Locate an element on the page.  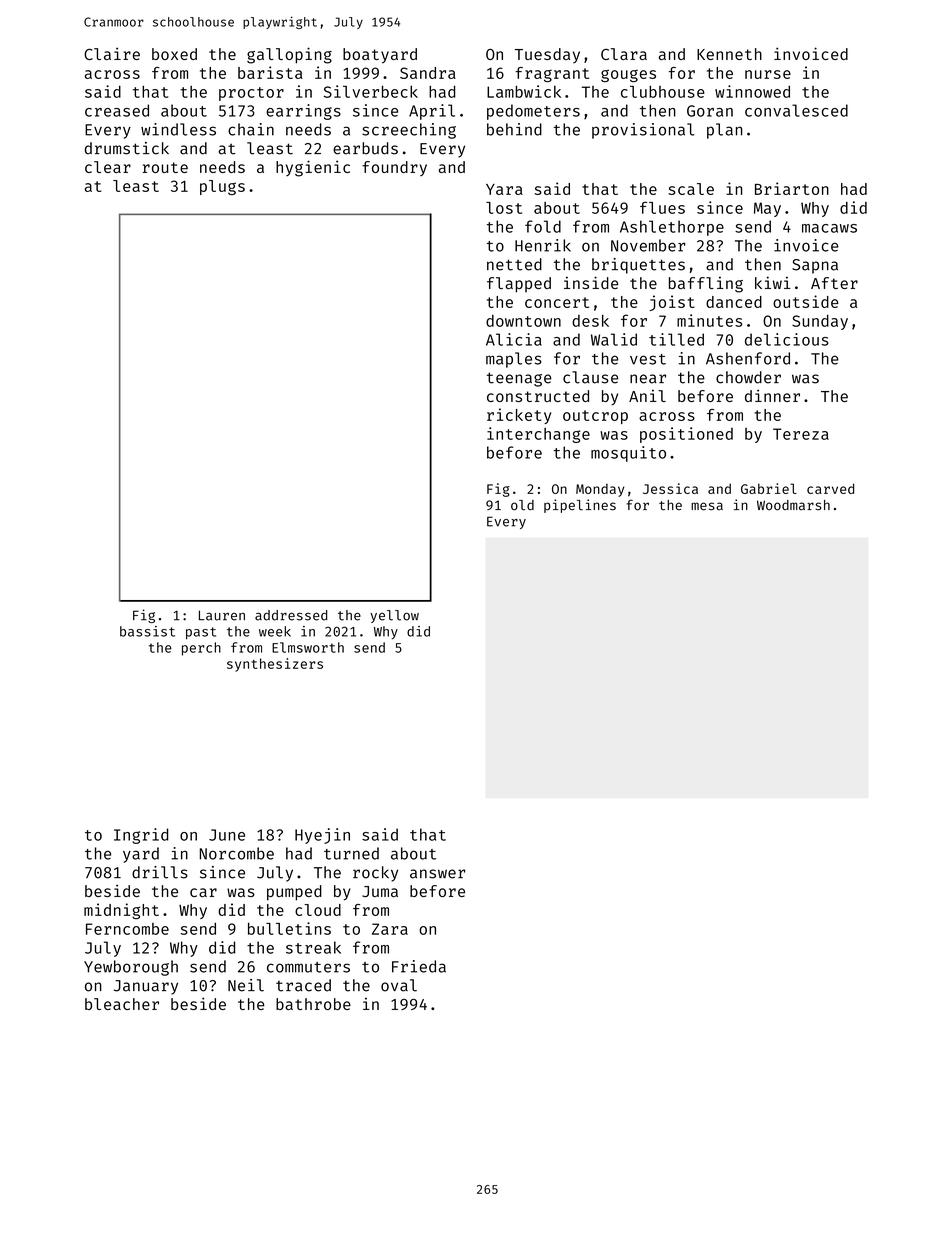
bassist is located at coordinates (147, 631).
